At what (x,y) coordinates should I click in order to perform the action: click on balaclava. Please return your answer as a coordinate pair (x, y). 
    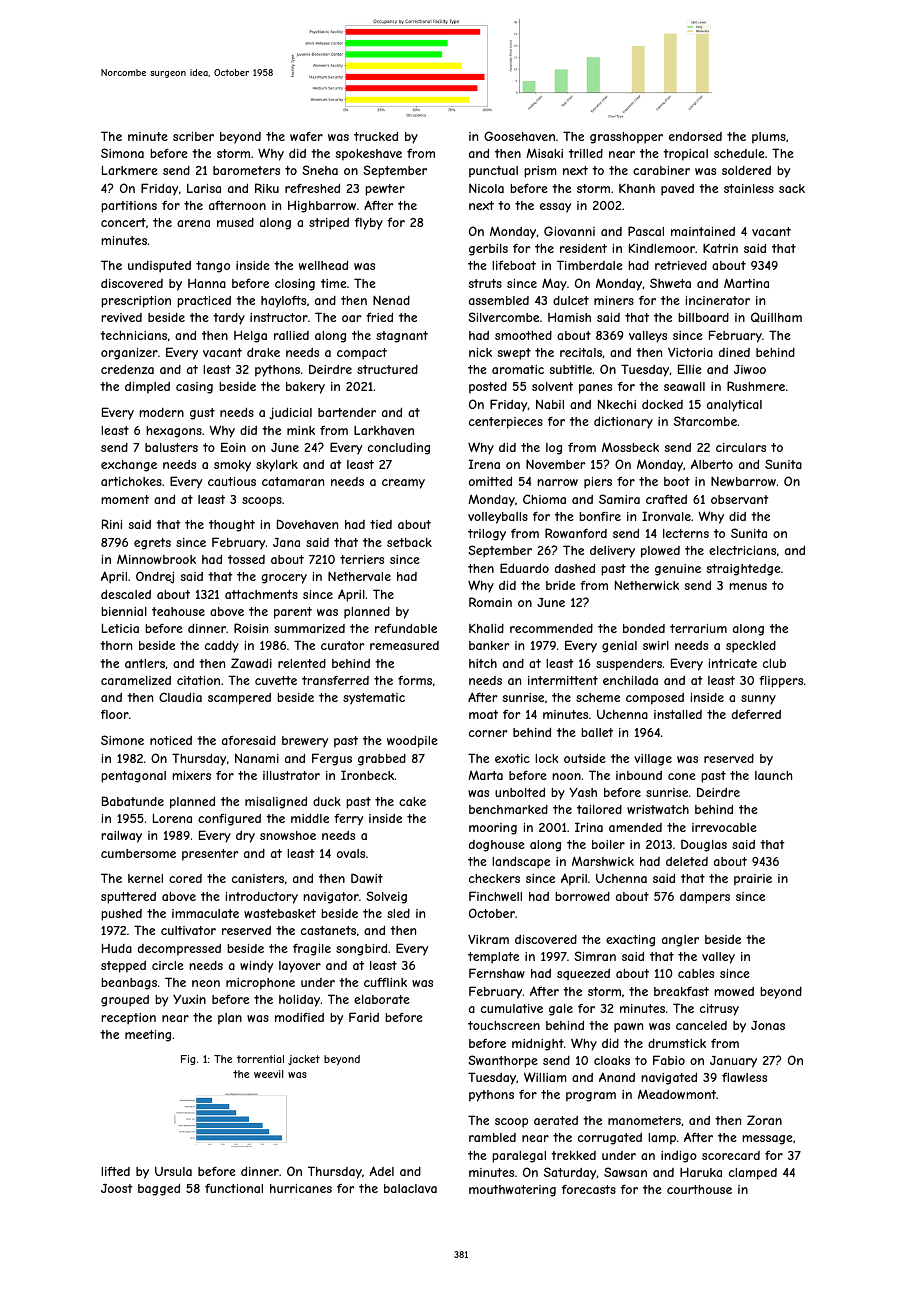
    Looking at the image, I should click on (410, 1188).
